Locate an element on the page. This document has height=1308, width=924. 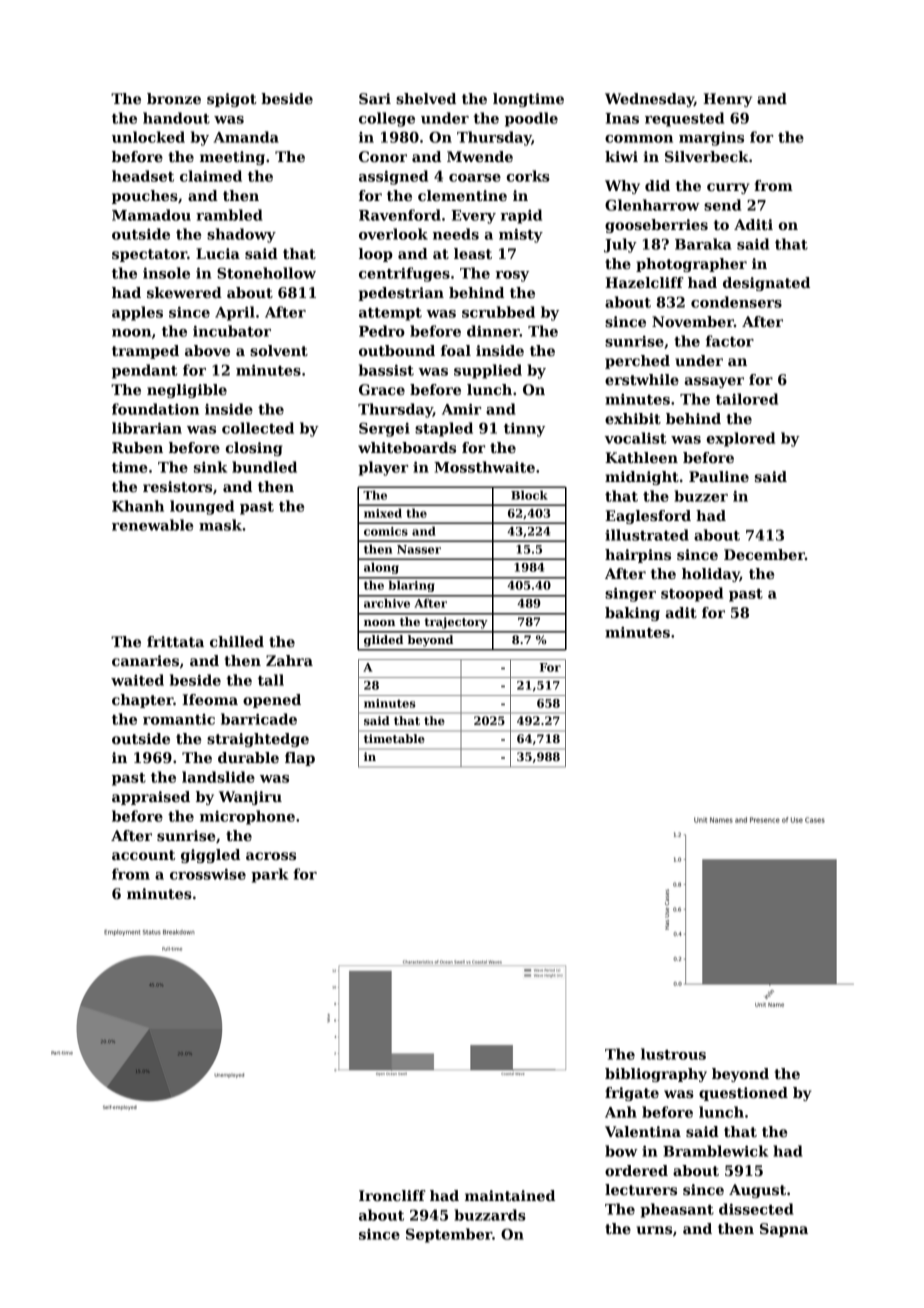
questioned is located at coordinates (743, 1094).
